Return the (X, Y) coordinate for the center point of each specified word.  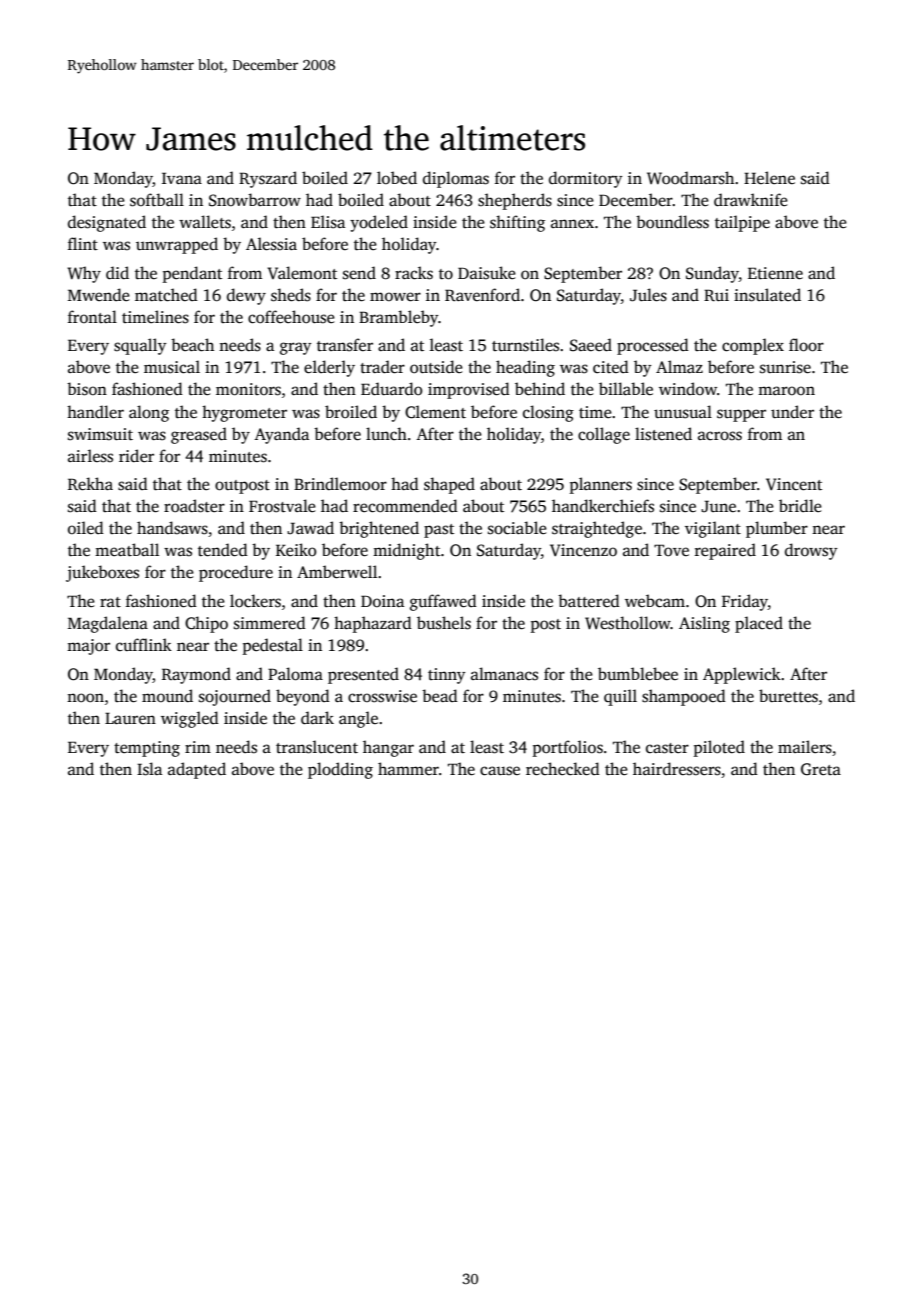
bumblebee (638, 674)
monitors (248, 389)
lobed (397, 177)
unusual (683, 412)
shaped (449, 485)
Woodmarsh (690, 178)
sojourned (235, 697)
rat (110, 602)
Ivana (182, 178)
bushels (444, 623)
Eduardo (391, 389)
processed (653, 346)
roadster (194, 506)
